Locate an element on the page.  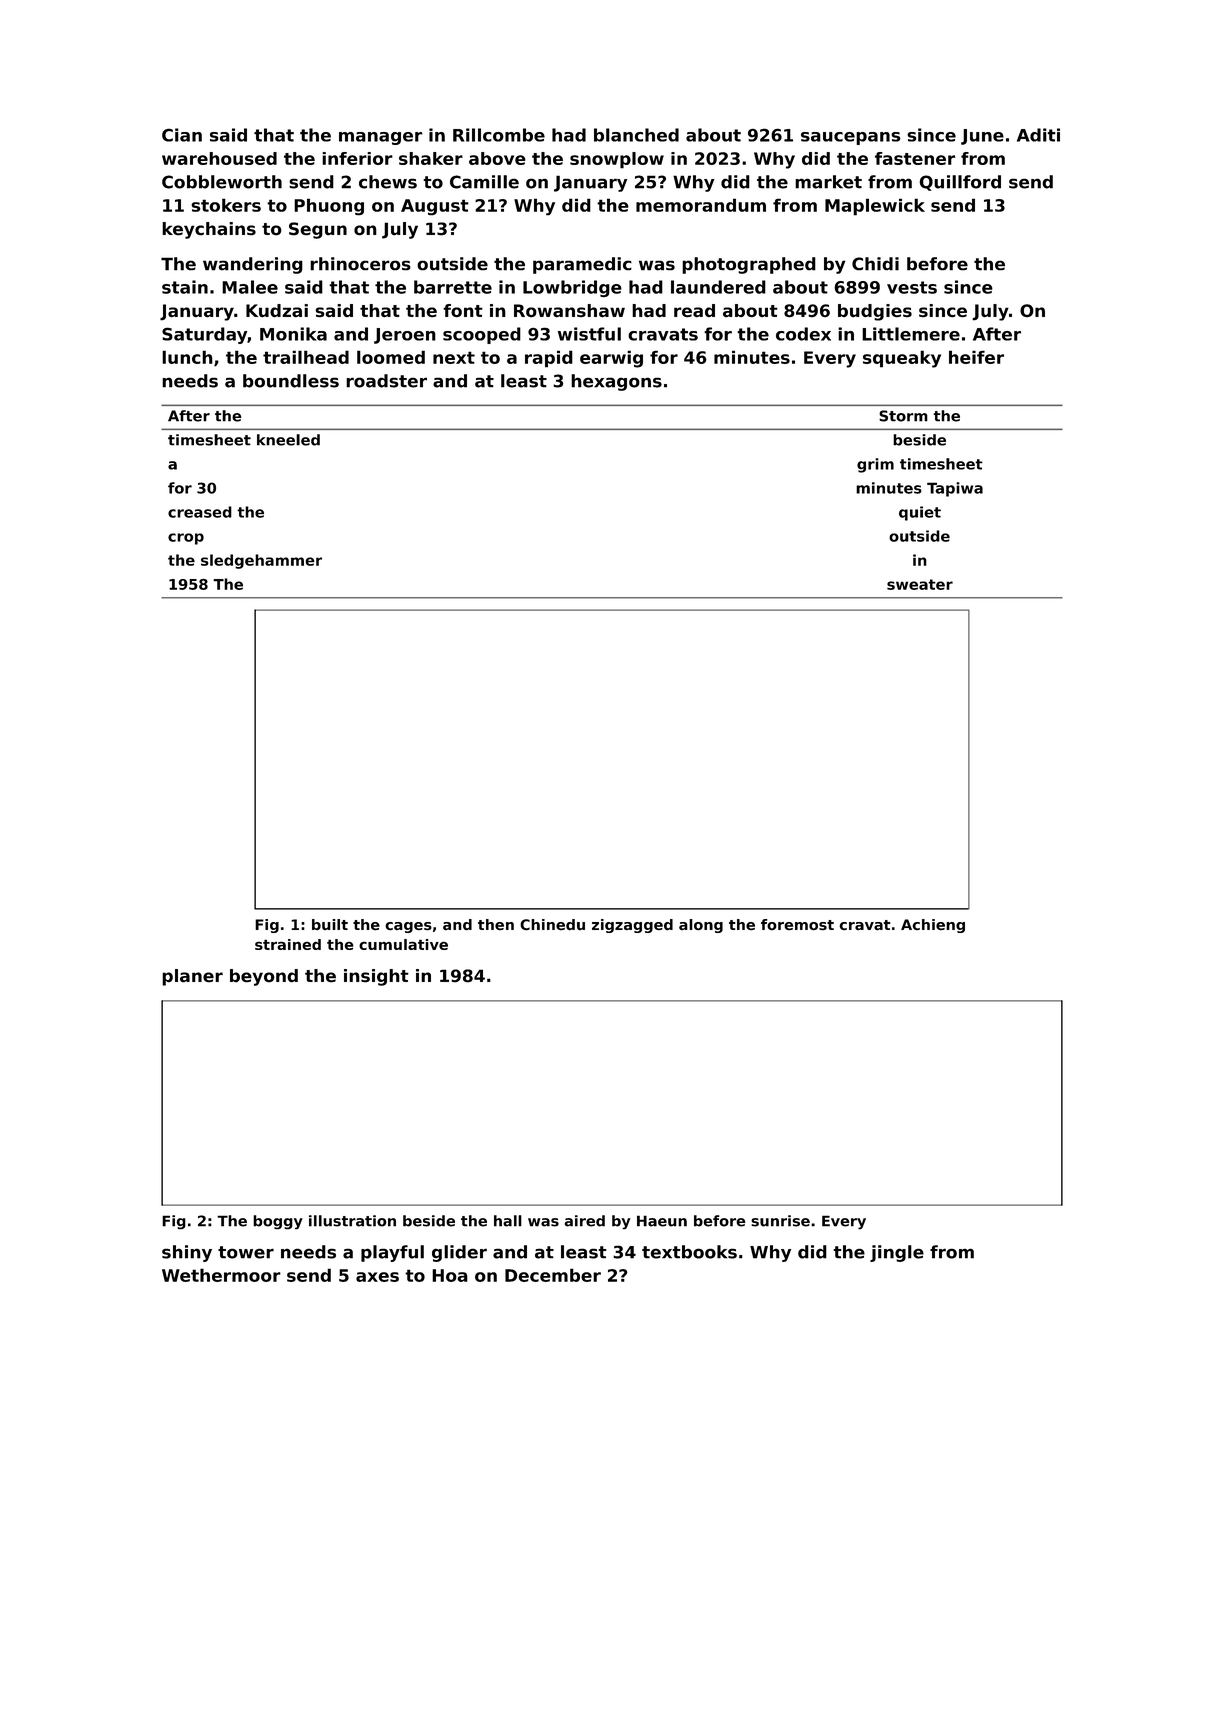
sweater is located at coordinates (920, 584).
